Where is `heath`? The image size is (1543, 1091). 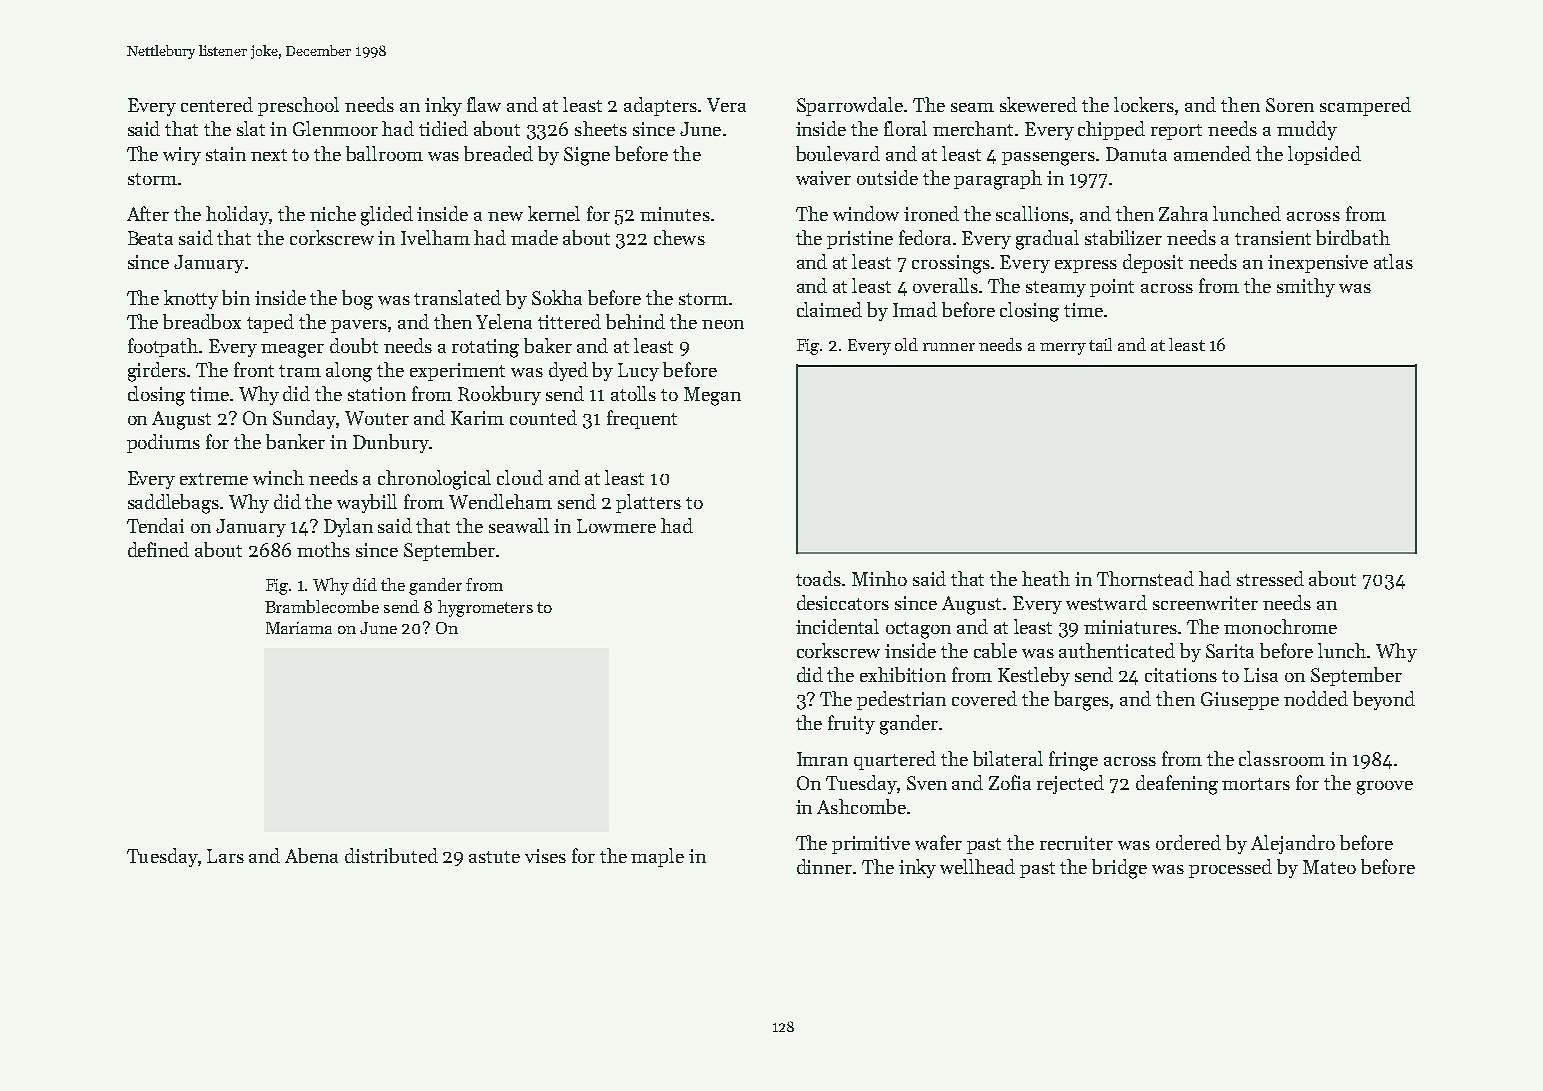 heath is located at coordinates (1046, 578).
